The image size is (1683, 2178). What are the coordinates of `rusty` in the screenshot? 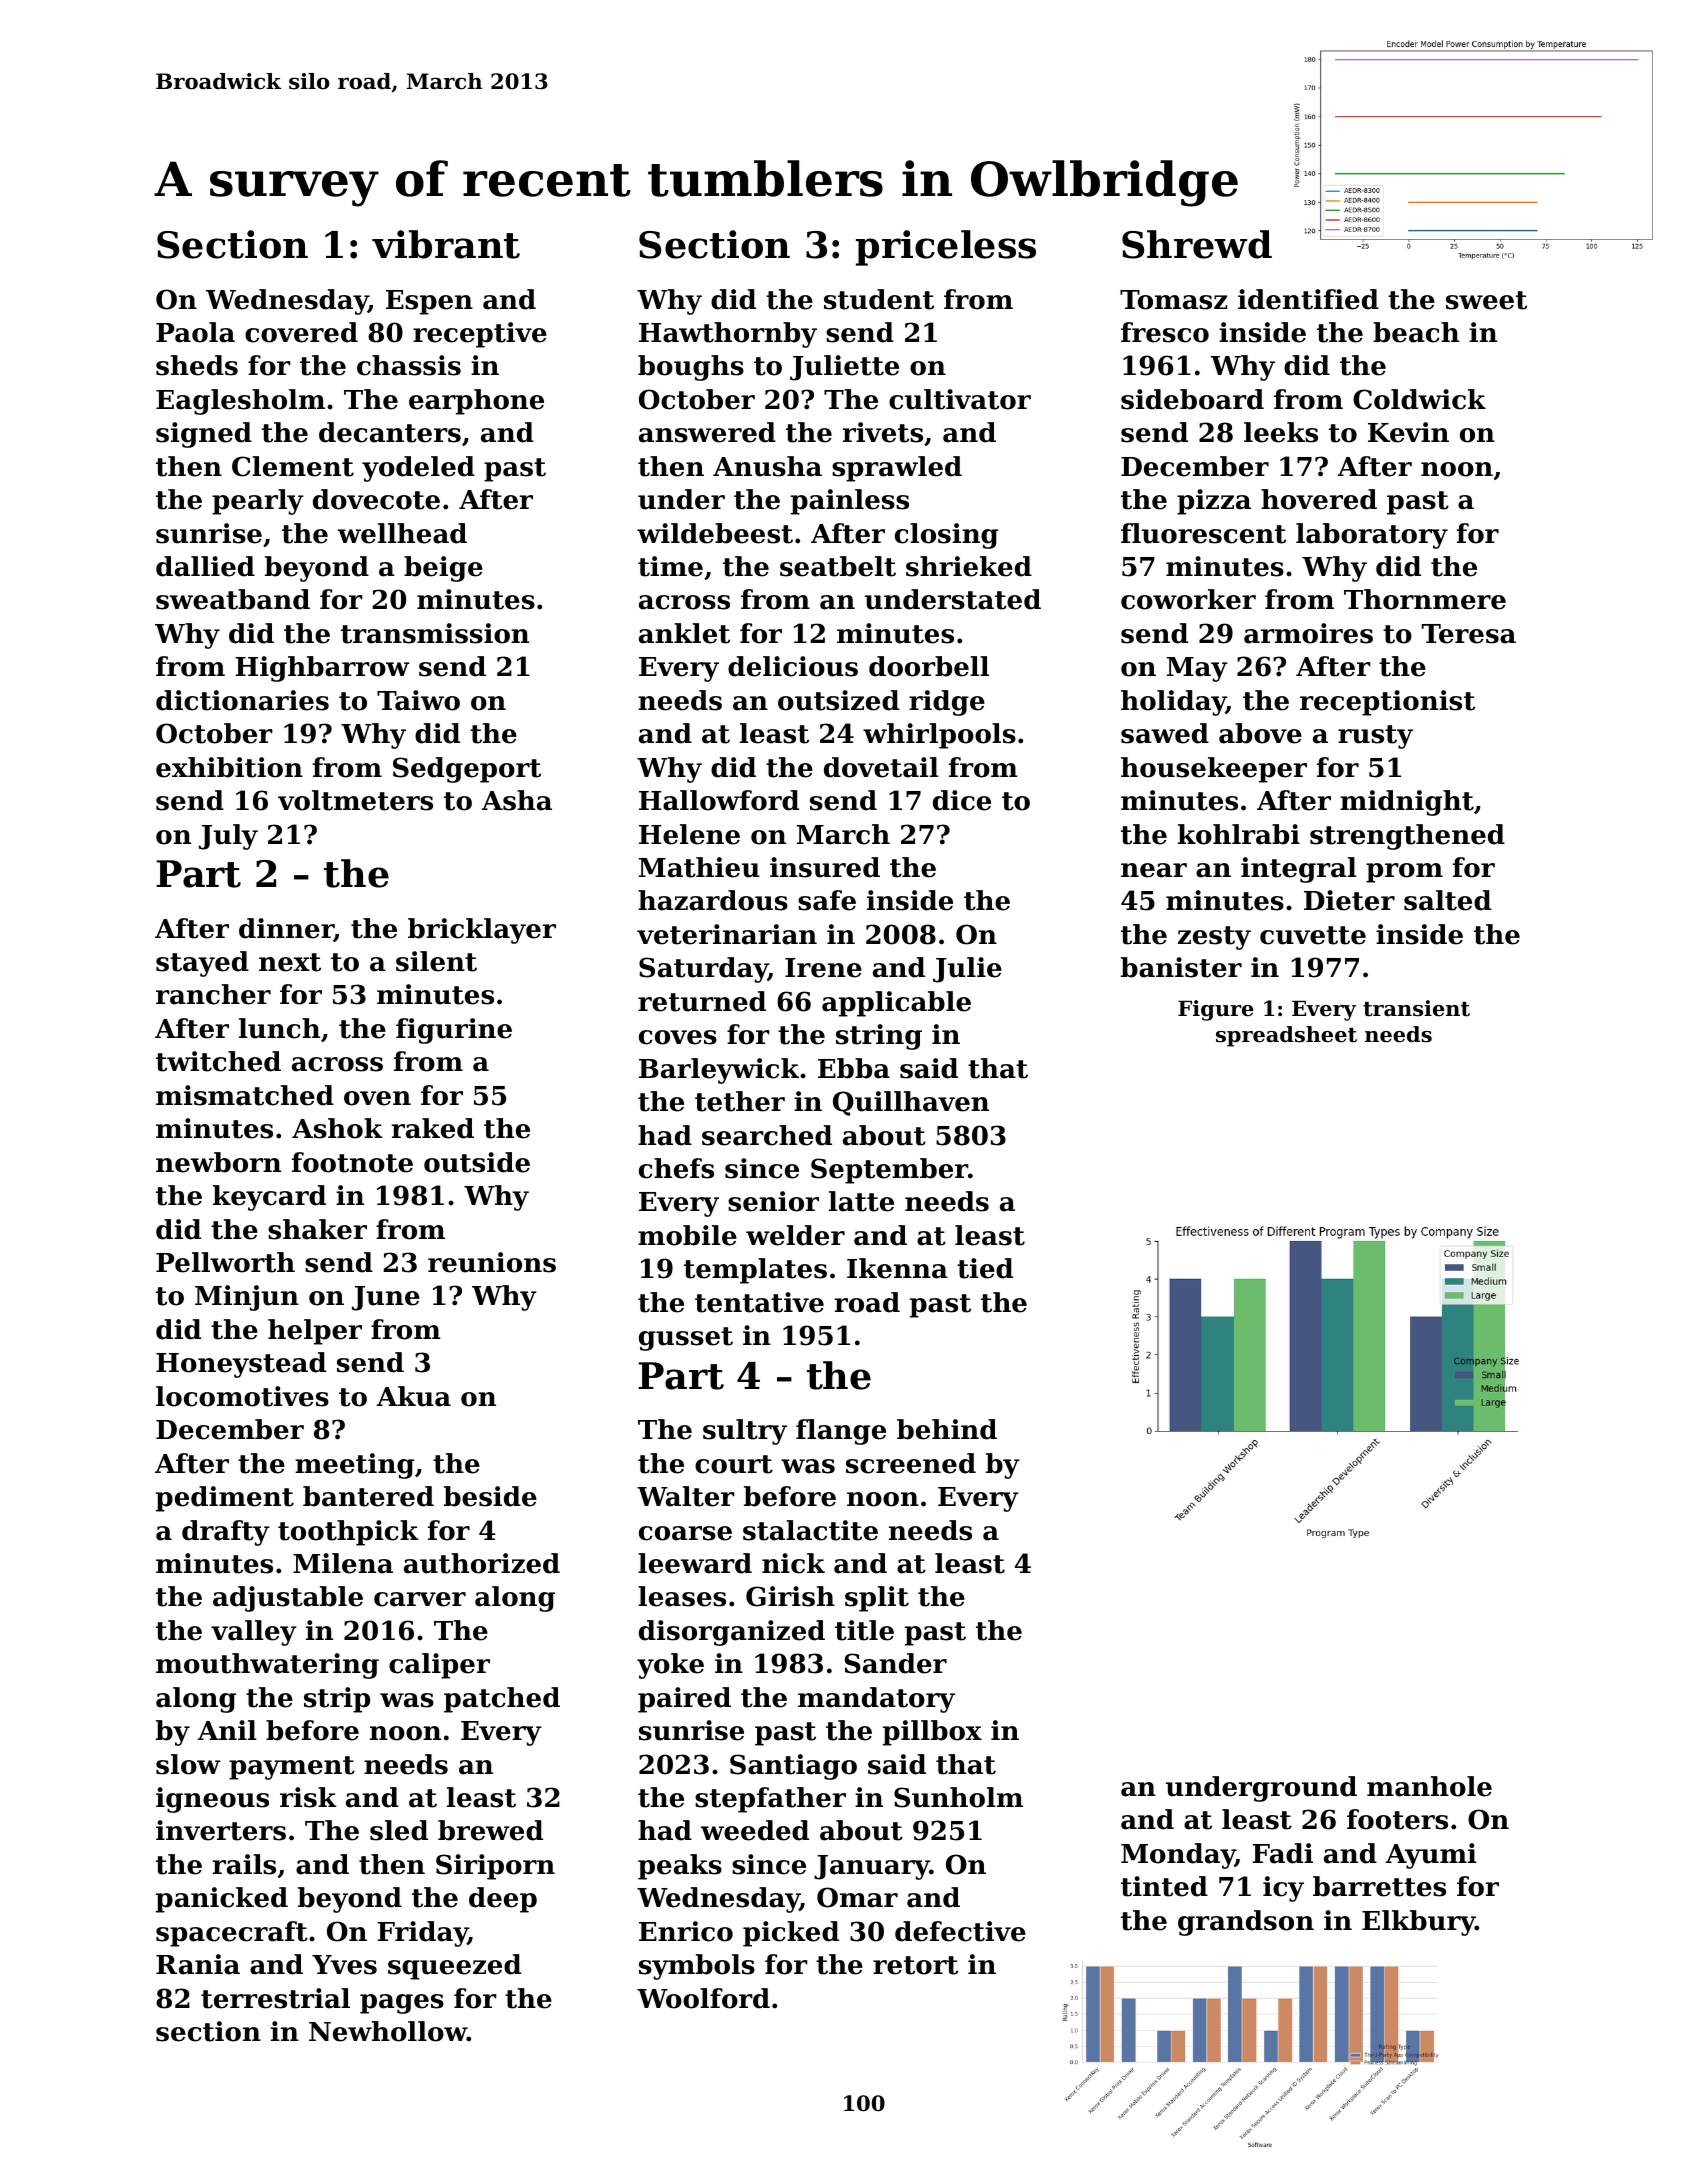 It's located at (1375, 737).
